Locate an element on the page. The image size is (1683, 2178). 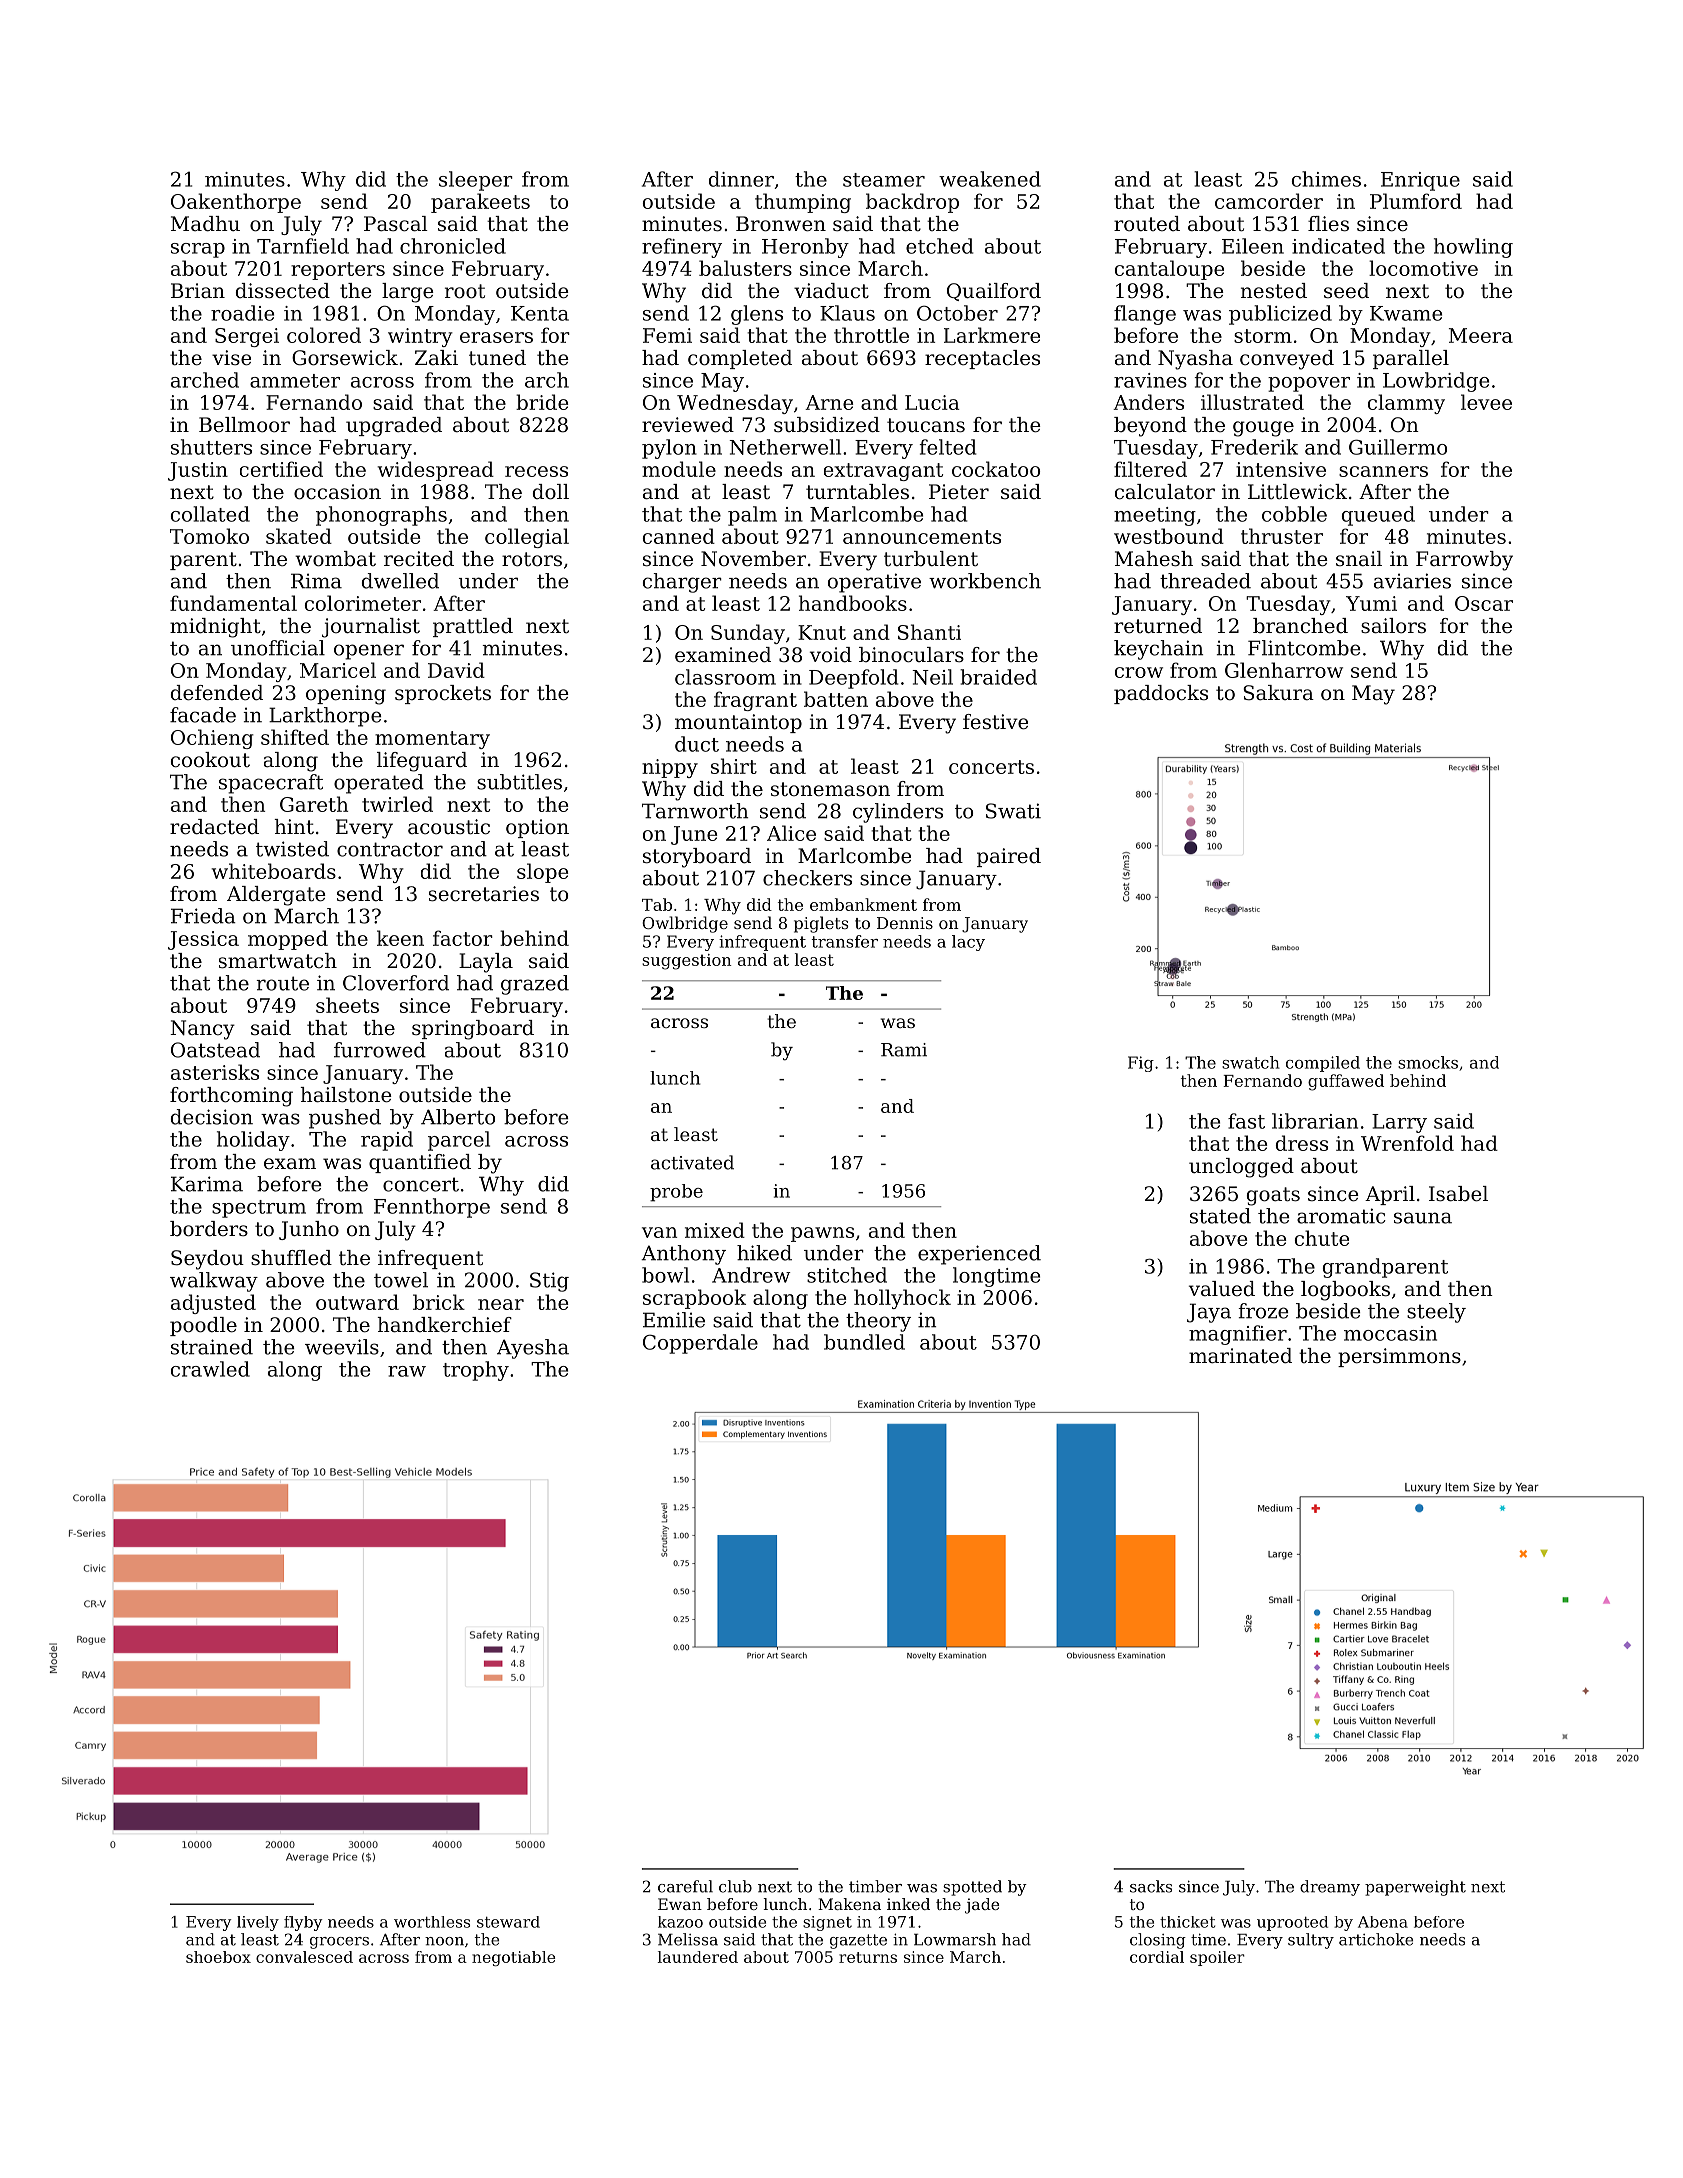
experienced is located at coordinates (979, 1255).
